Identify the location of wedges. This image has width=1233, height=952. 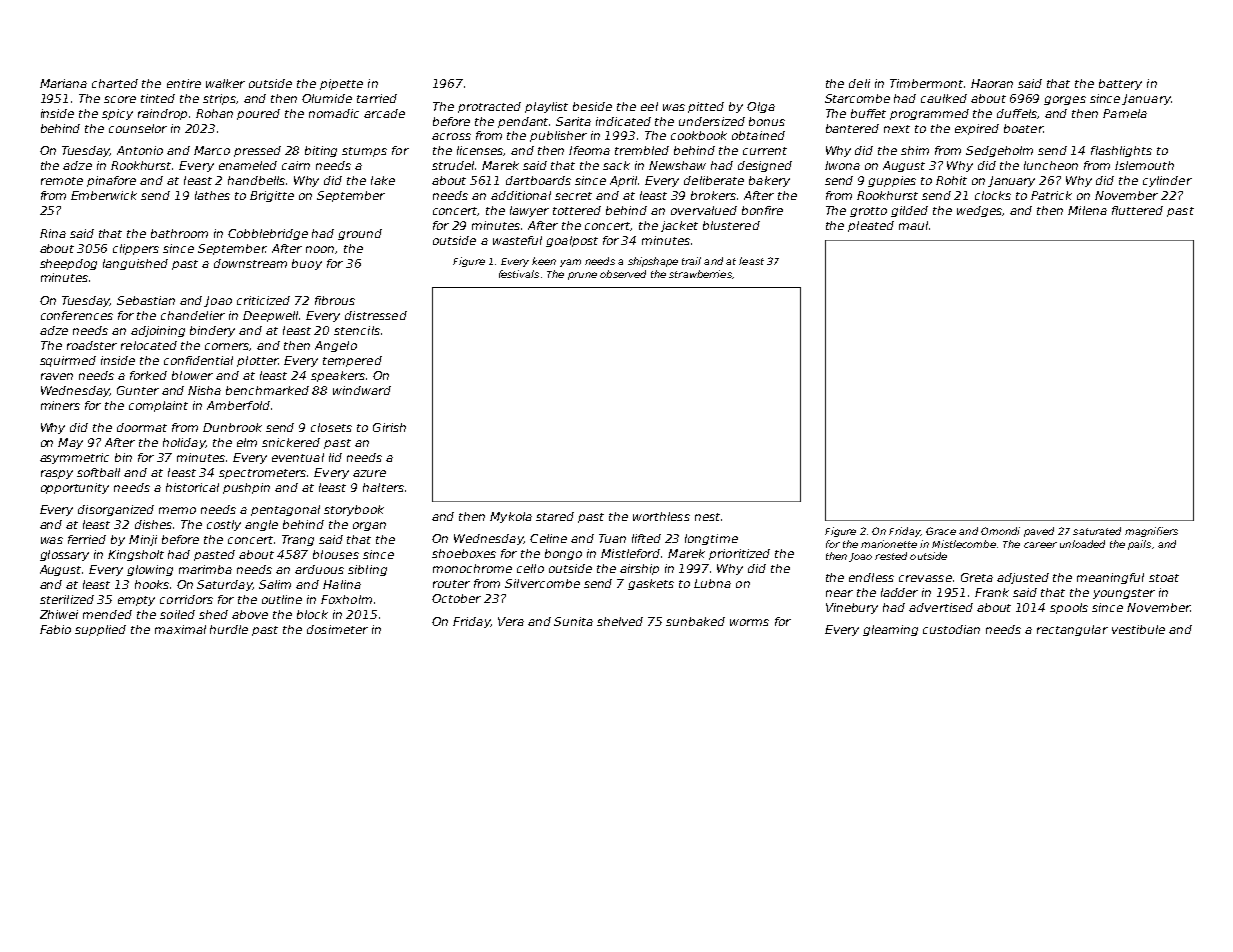
(980, 211).
